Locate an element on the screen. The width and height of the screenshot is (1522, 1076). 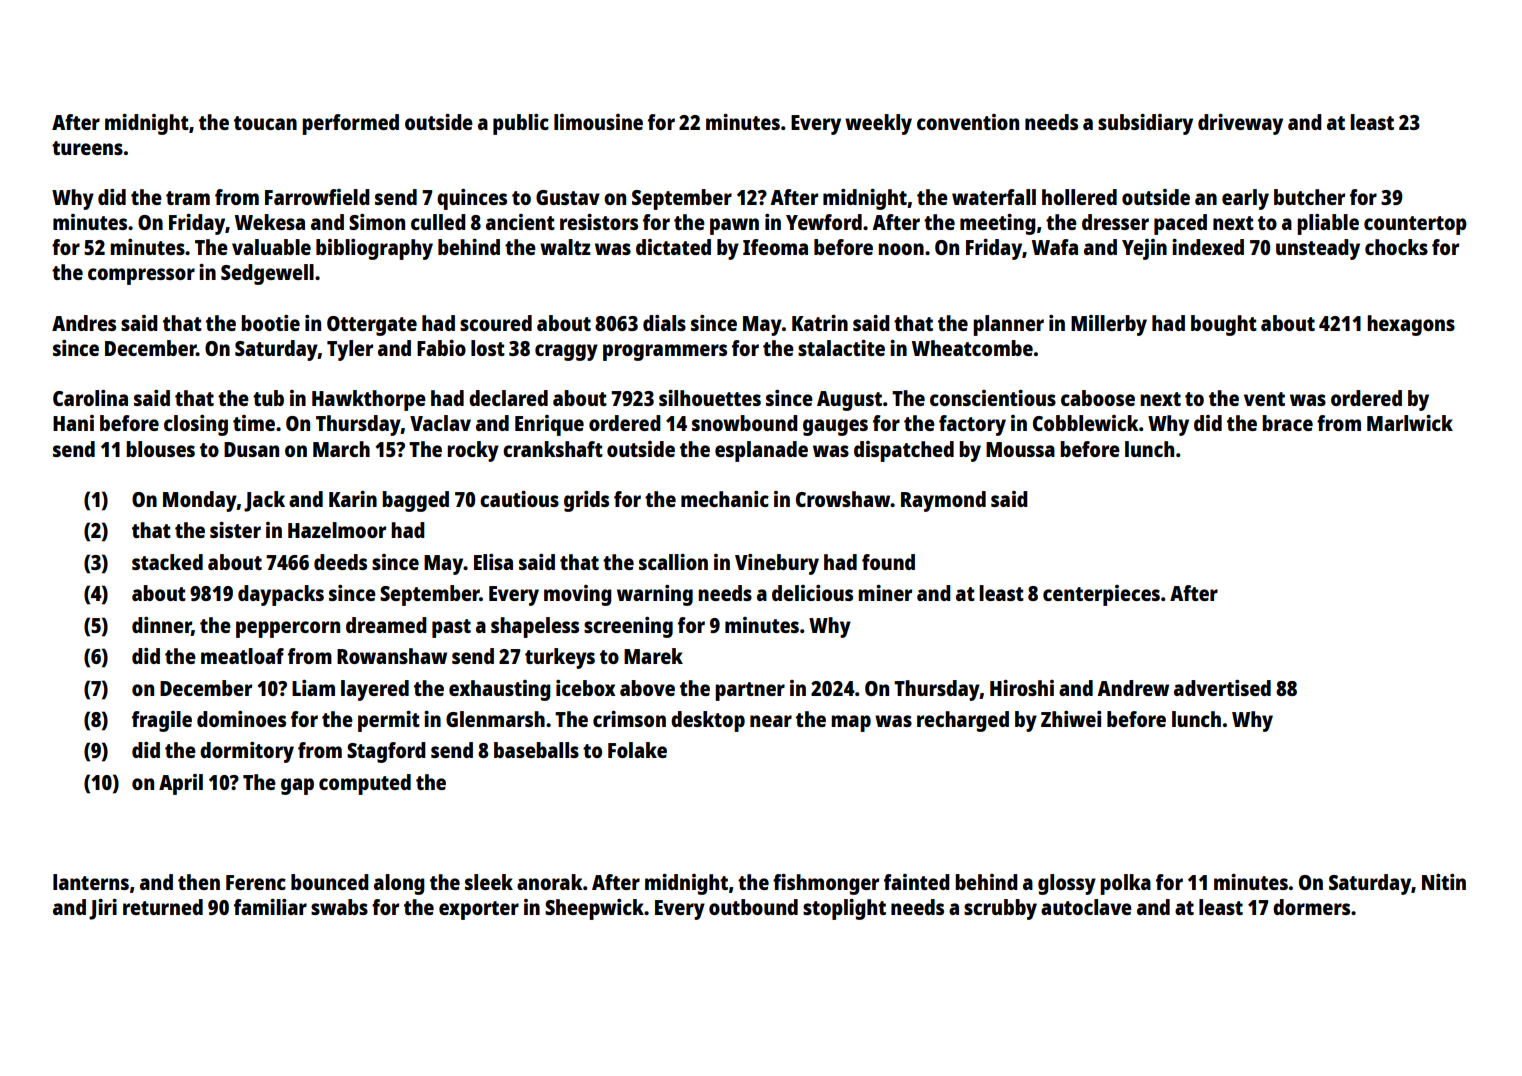
pliable is located at coordinates (1328, 224).
